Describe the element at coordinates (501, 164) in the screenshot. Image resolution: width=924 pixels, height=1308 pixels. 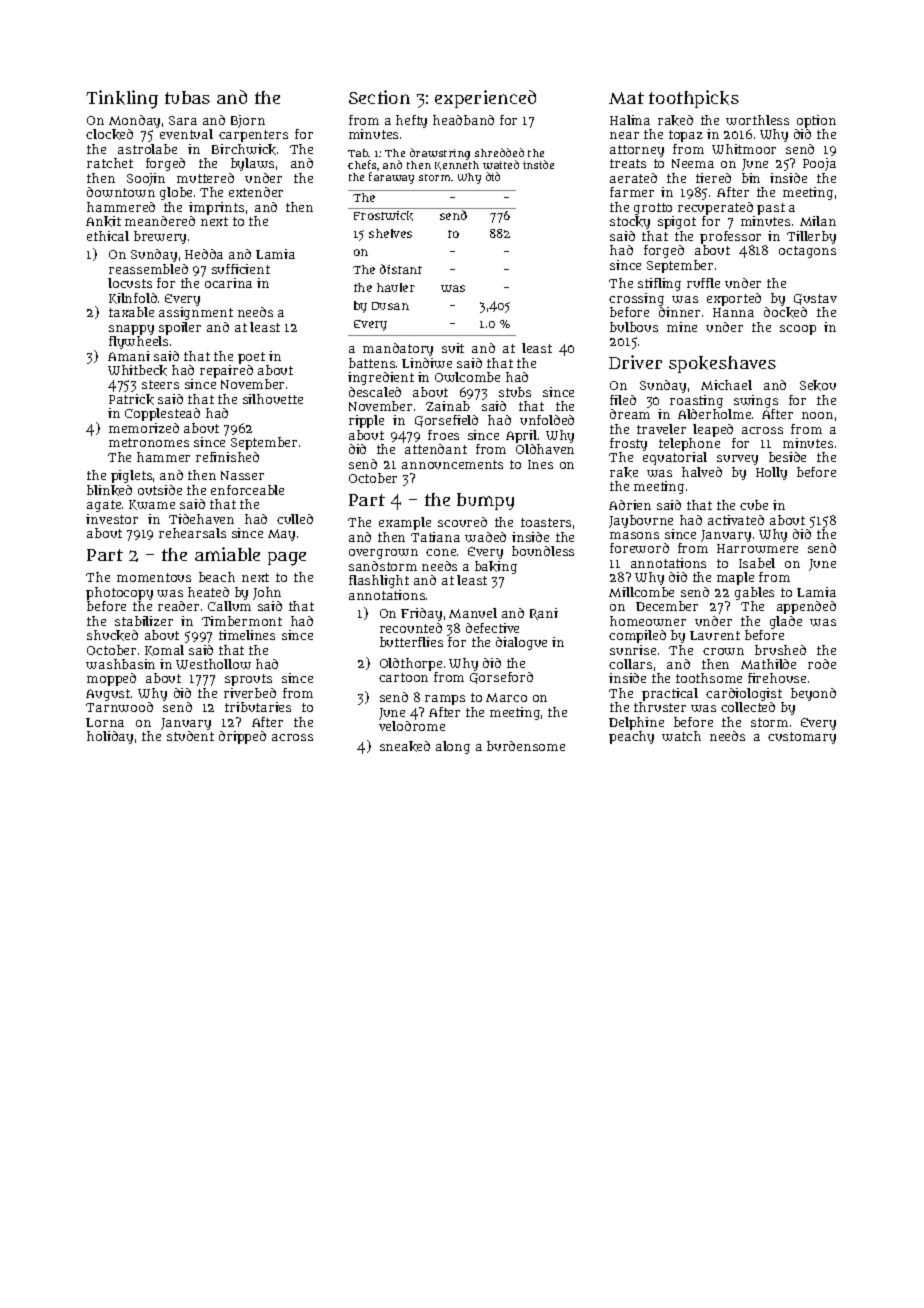
I see `waited` at that location.
